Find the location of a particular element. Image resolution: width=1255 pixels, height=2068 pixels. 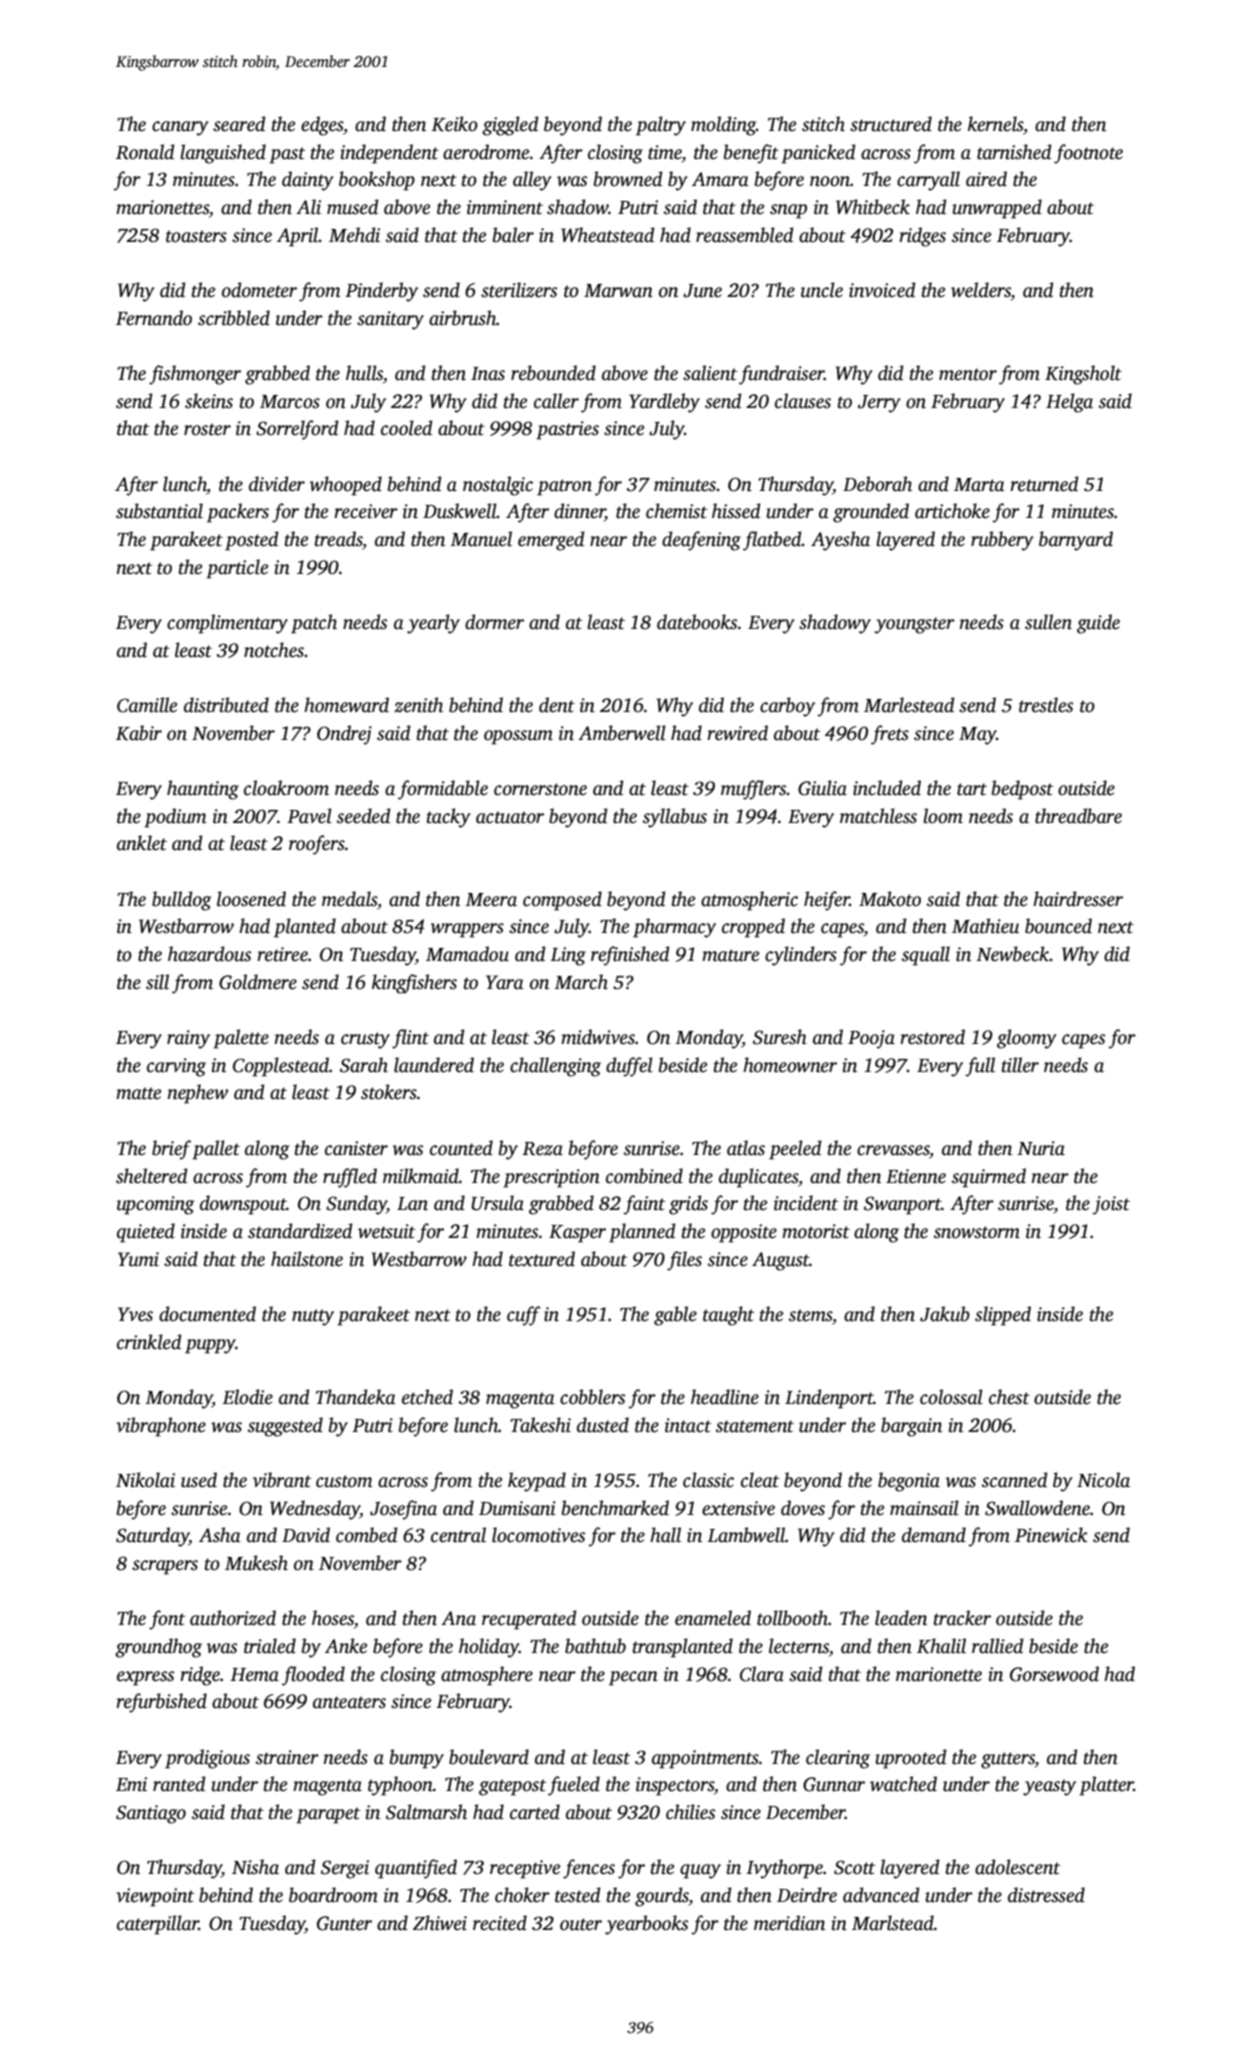

structured is located at coordinates (891, 124).
